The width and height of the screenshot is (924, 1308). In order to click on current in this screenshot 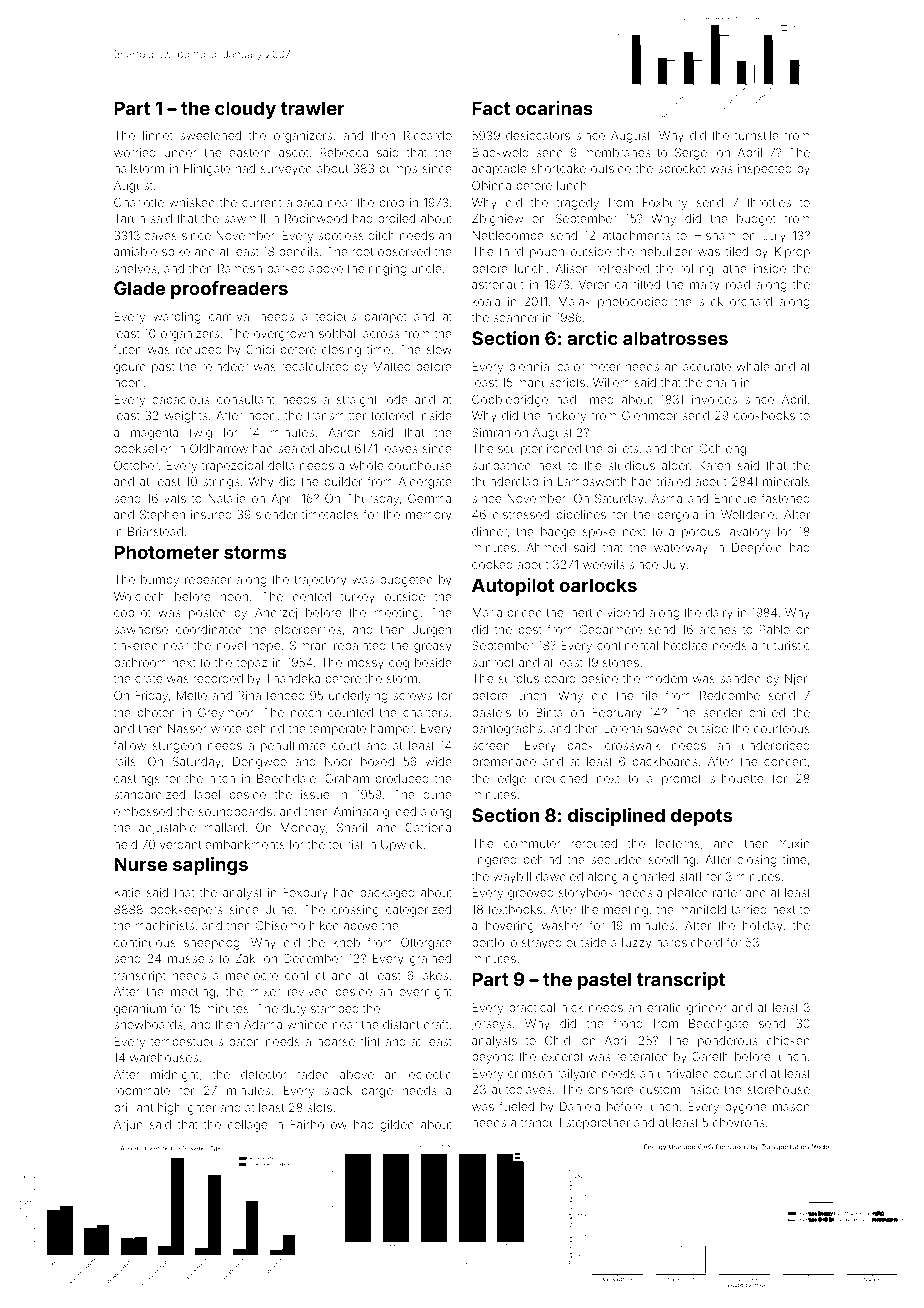, I will do `click(262, 203)`.
